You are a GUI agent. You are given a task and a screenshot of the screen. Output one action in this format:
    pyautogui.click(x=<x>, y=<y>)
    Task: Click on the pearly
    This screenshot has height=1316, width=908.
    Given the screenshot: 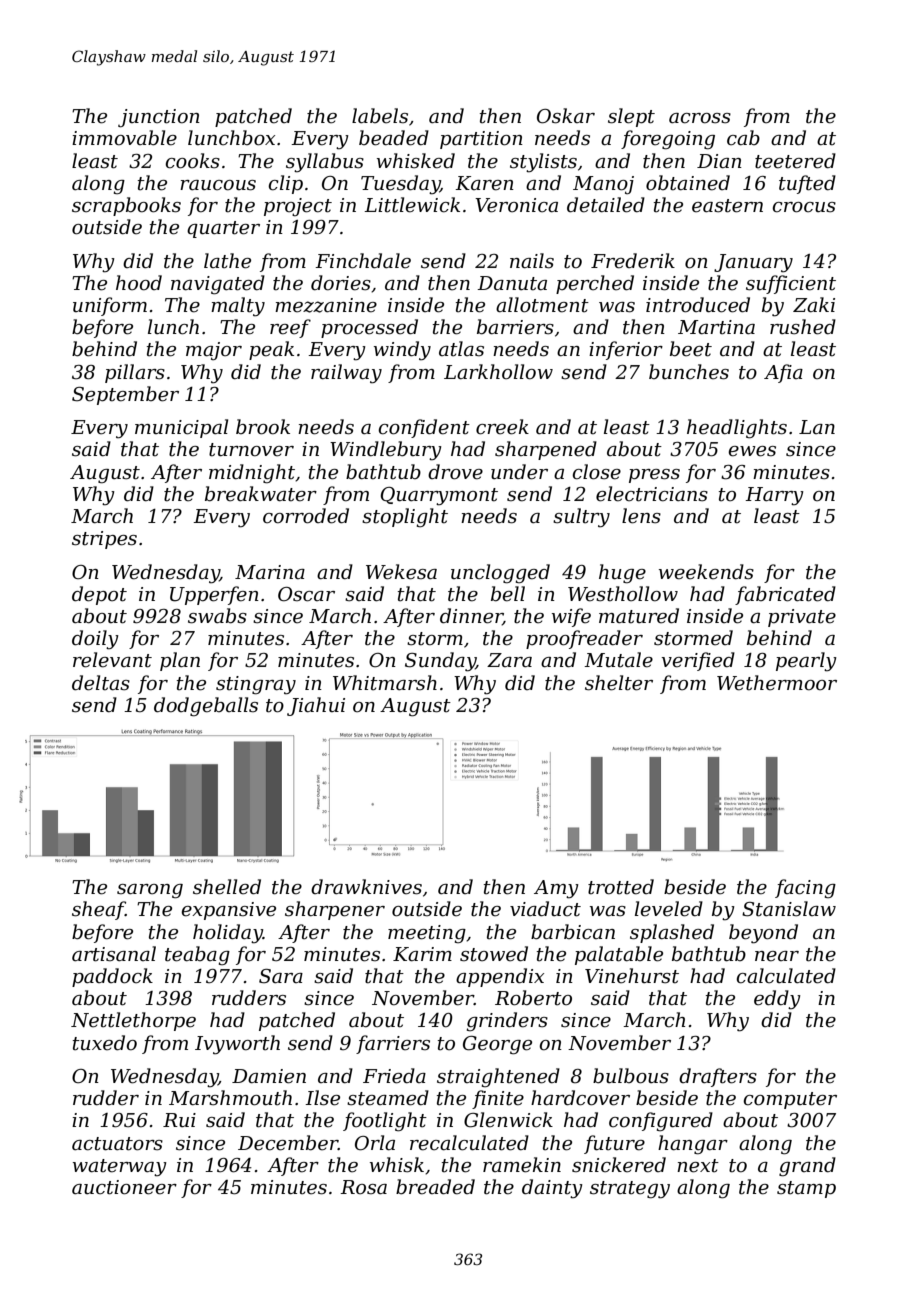 What is the action you would take?
    pyautogui.click(x=806, y=662)
